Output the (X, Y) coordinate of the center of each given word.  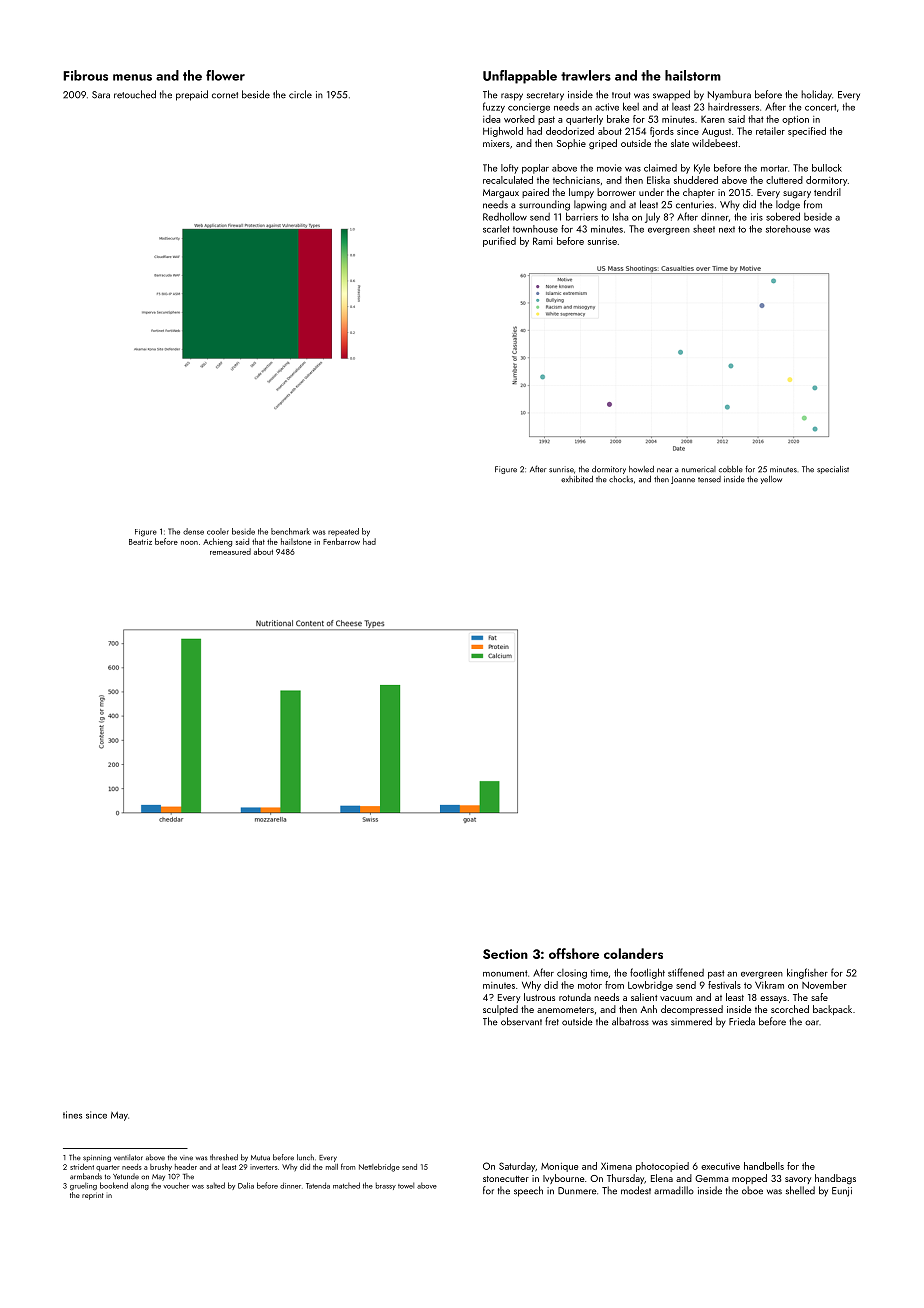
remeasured (230, 551)
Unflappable (520, 77)
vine (186, 1158)
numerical (699, 469)
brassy (386, 1186)
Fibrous (85, 75)
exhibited (577, 479)
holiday (816, 95)
